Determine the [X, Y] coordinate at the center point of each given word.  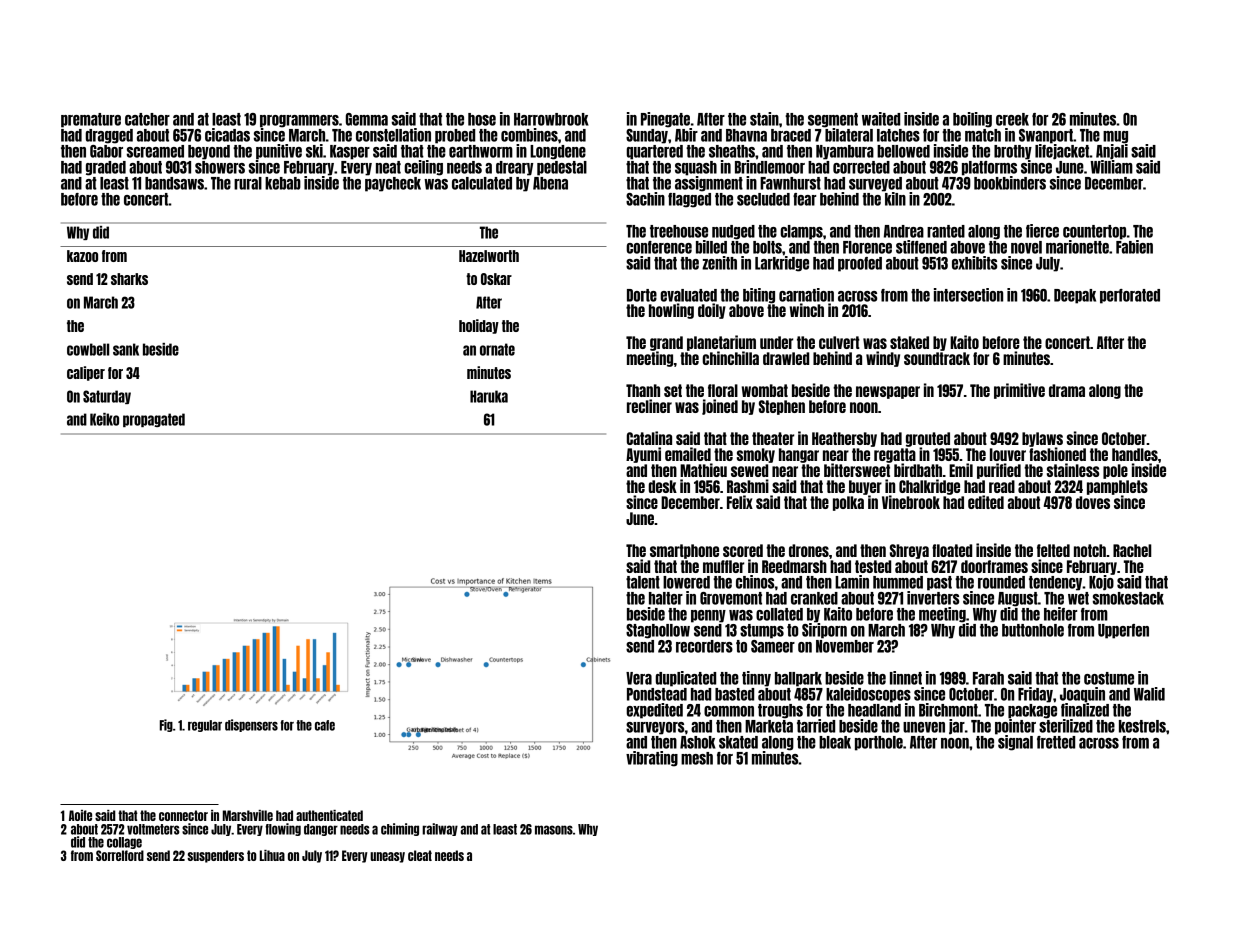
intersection [968, 295]
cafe [325, 725]
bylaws [1042, 439]
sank [126, 349]
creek [1012, 119]
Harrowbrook [551, 119]
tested [873, 566]
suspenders [215, 856]
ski [314, 151]
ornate [497, 349]
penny [708, 616]
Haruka [489, 396]
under [776, 342]
